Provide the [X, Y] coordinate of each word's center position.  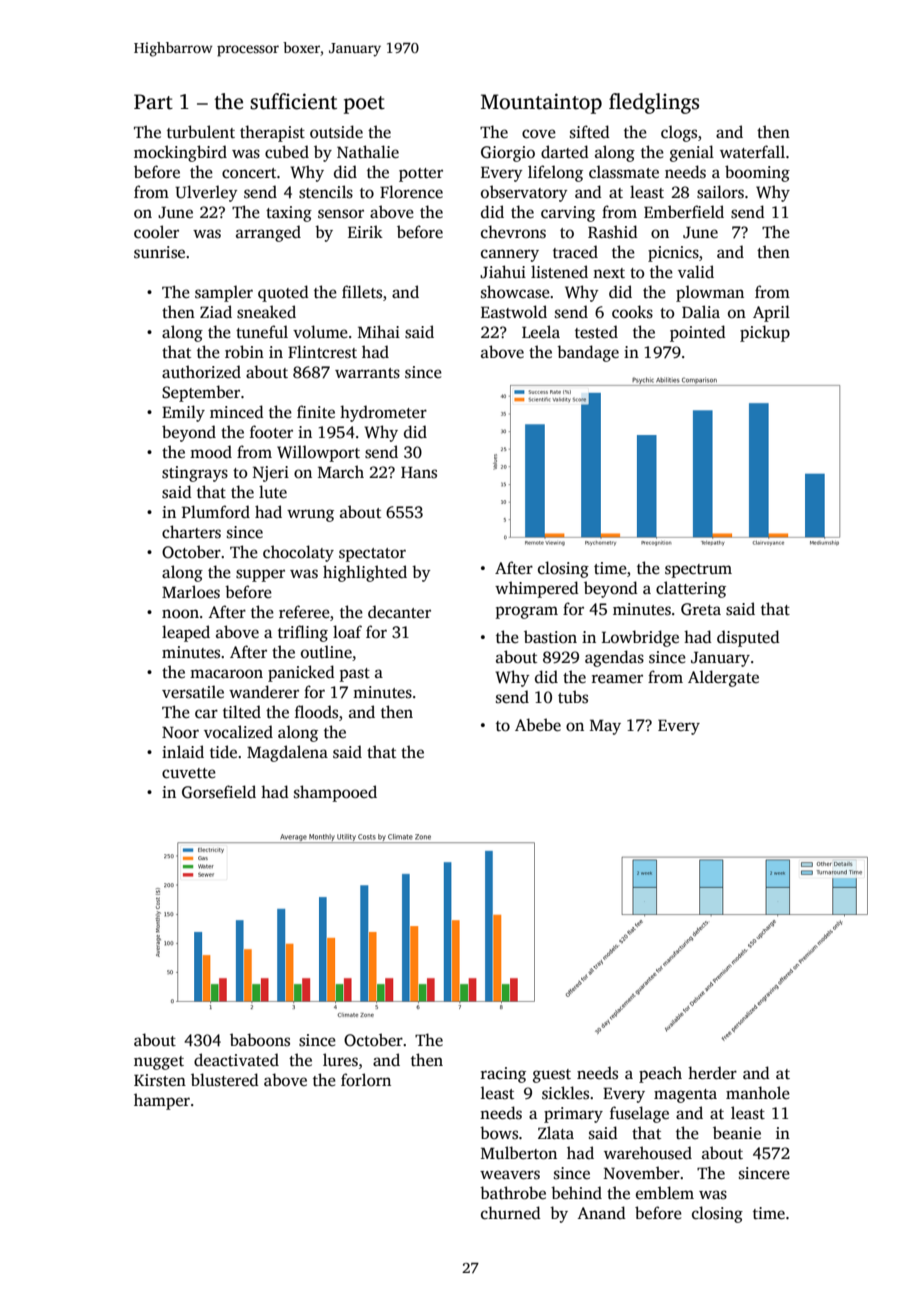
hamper [162, 1101]
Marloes [191, 592]
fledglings [654, 103]
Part [153, 102]
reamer [617, 678]
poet [364, 105]
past [355, 675]
